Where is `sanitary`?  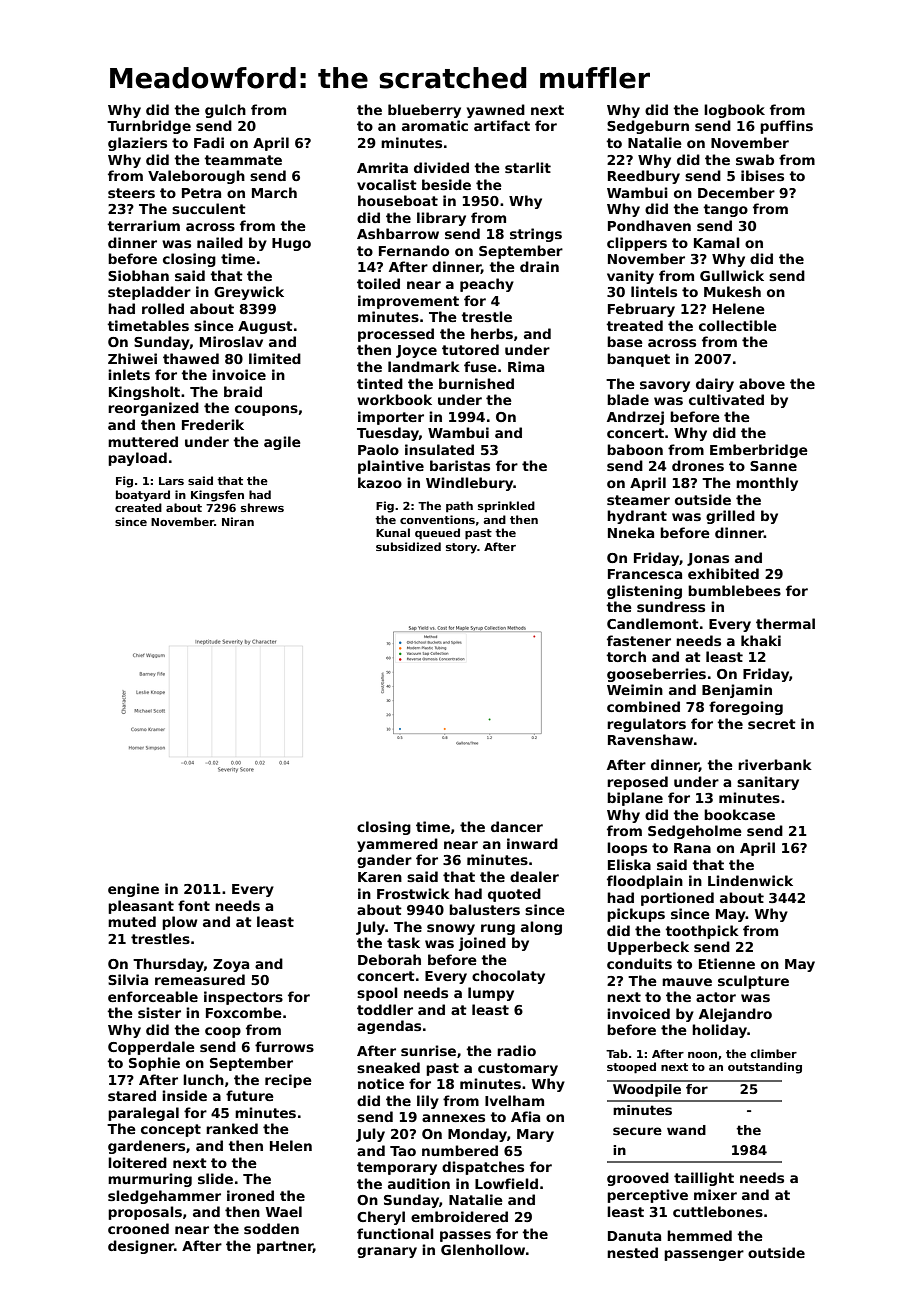 sanitary is located at coordinates (768, 783).
